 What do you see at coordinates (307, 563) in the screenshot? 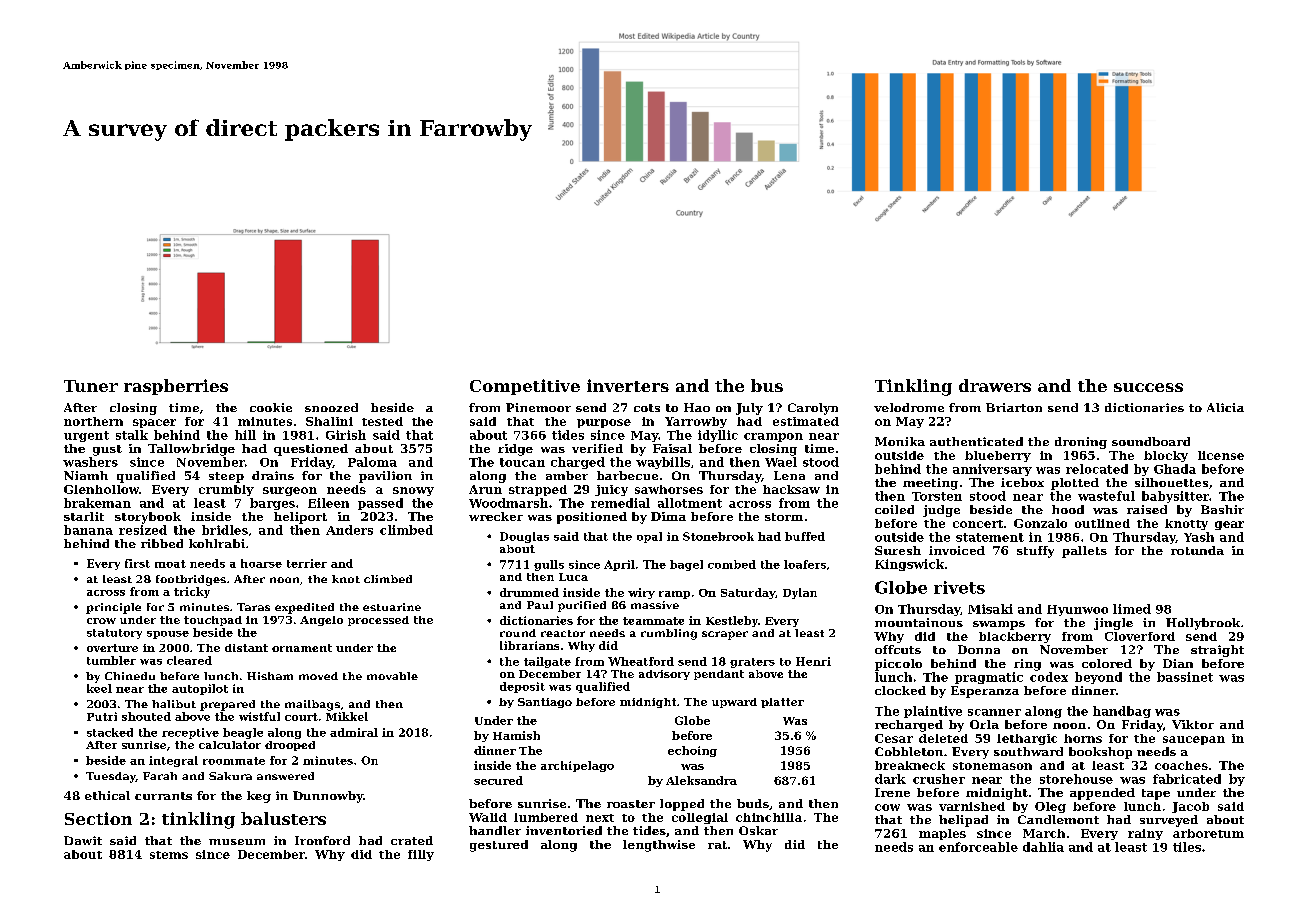
I see `terrier` at bounding box center [307, 563].
